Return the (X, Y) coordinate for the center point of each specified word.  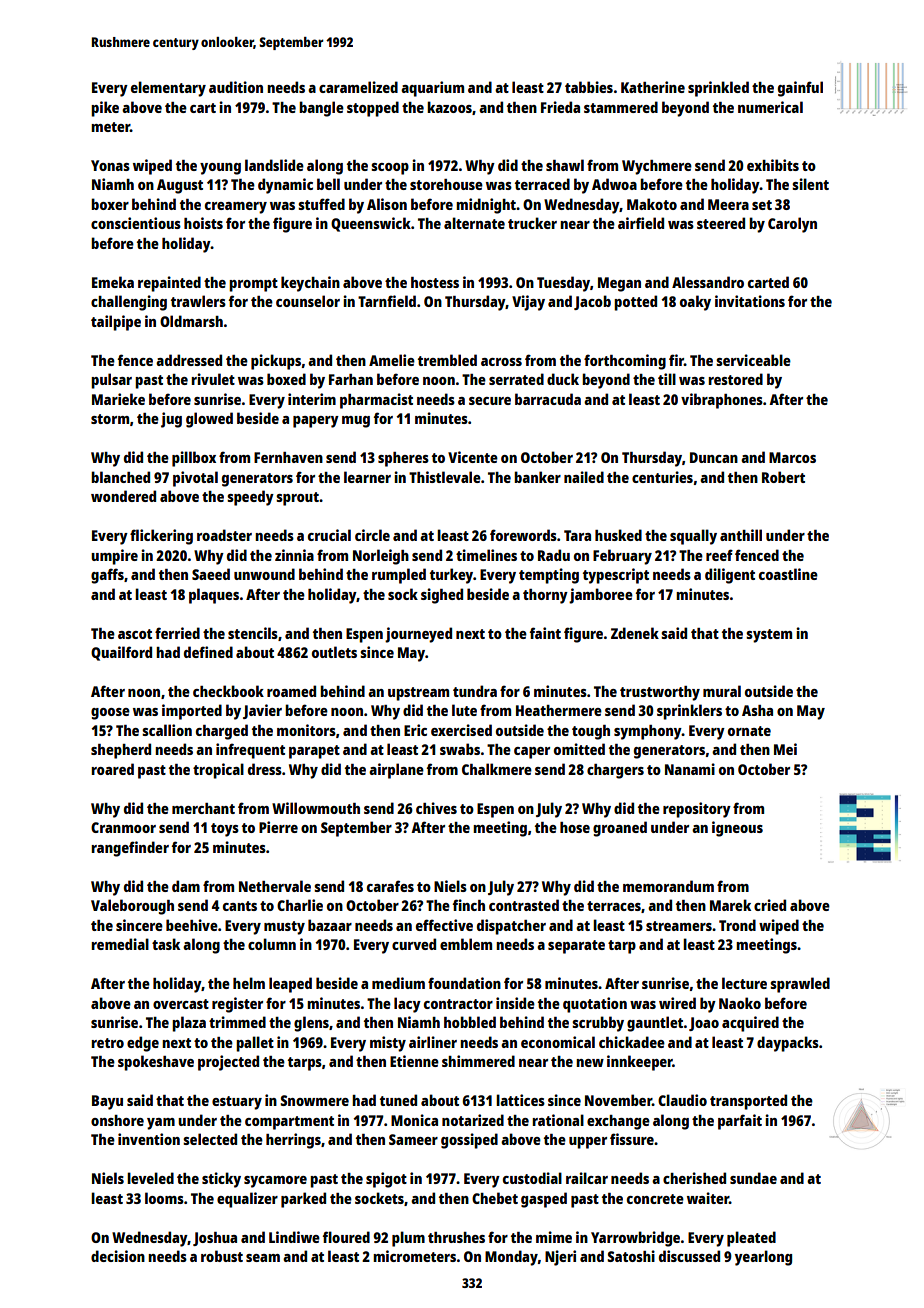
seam (263, 1258)
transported (748, 1102)
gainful (800, 89)
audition (236, 87)
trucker (532, 223)
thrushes (456, 1237)
